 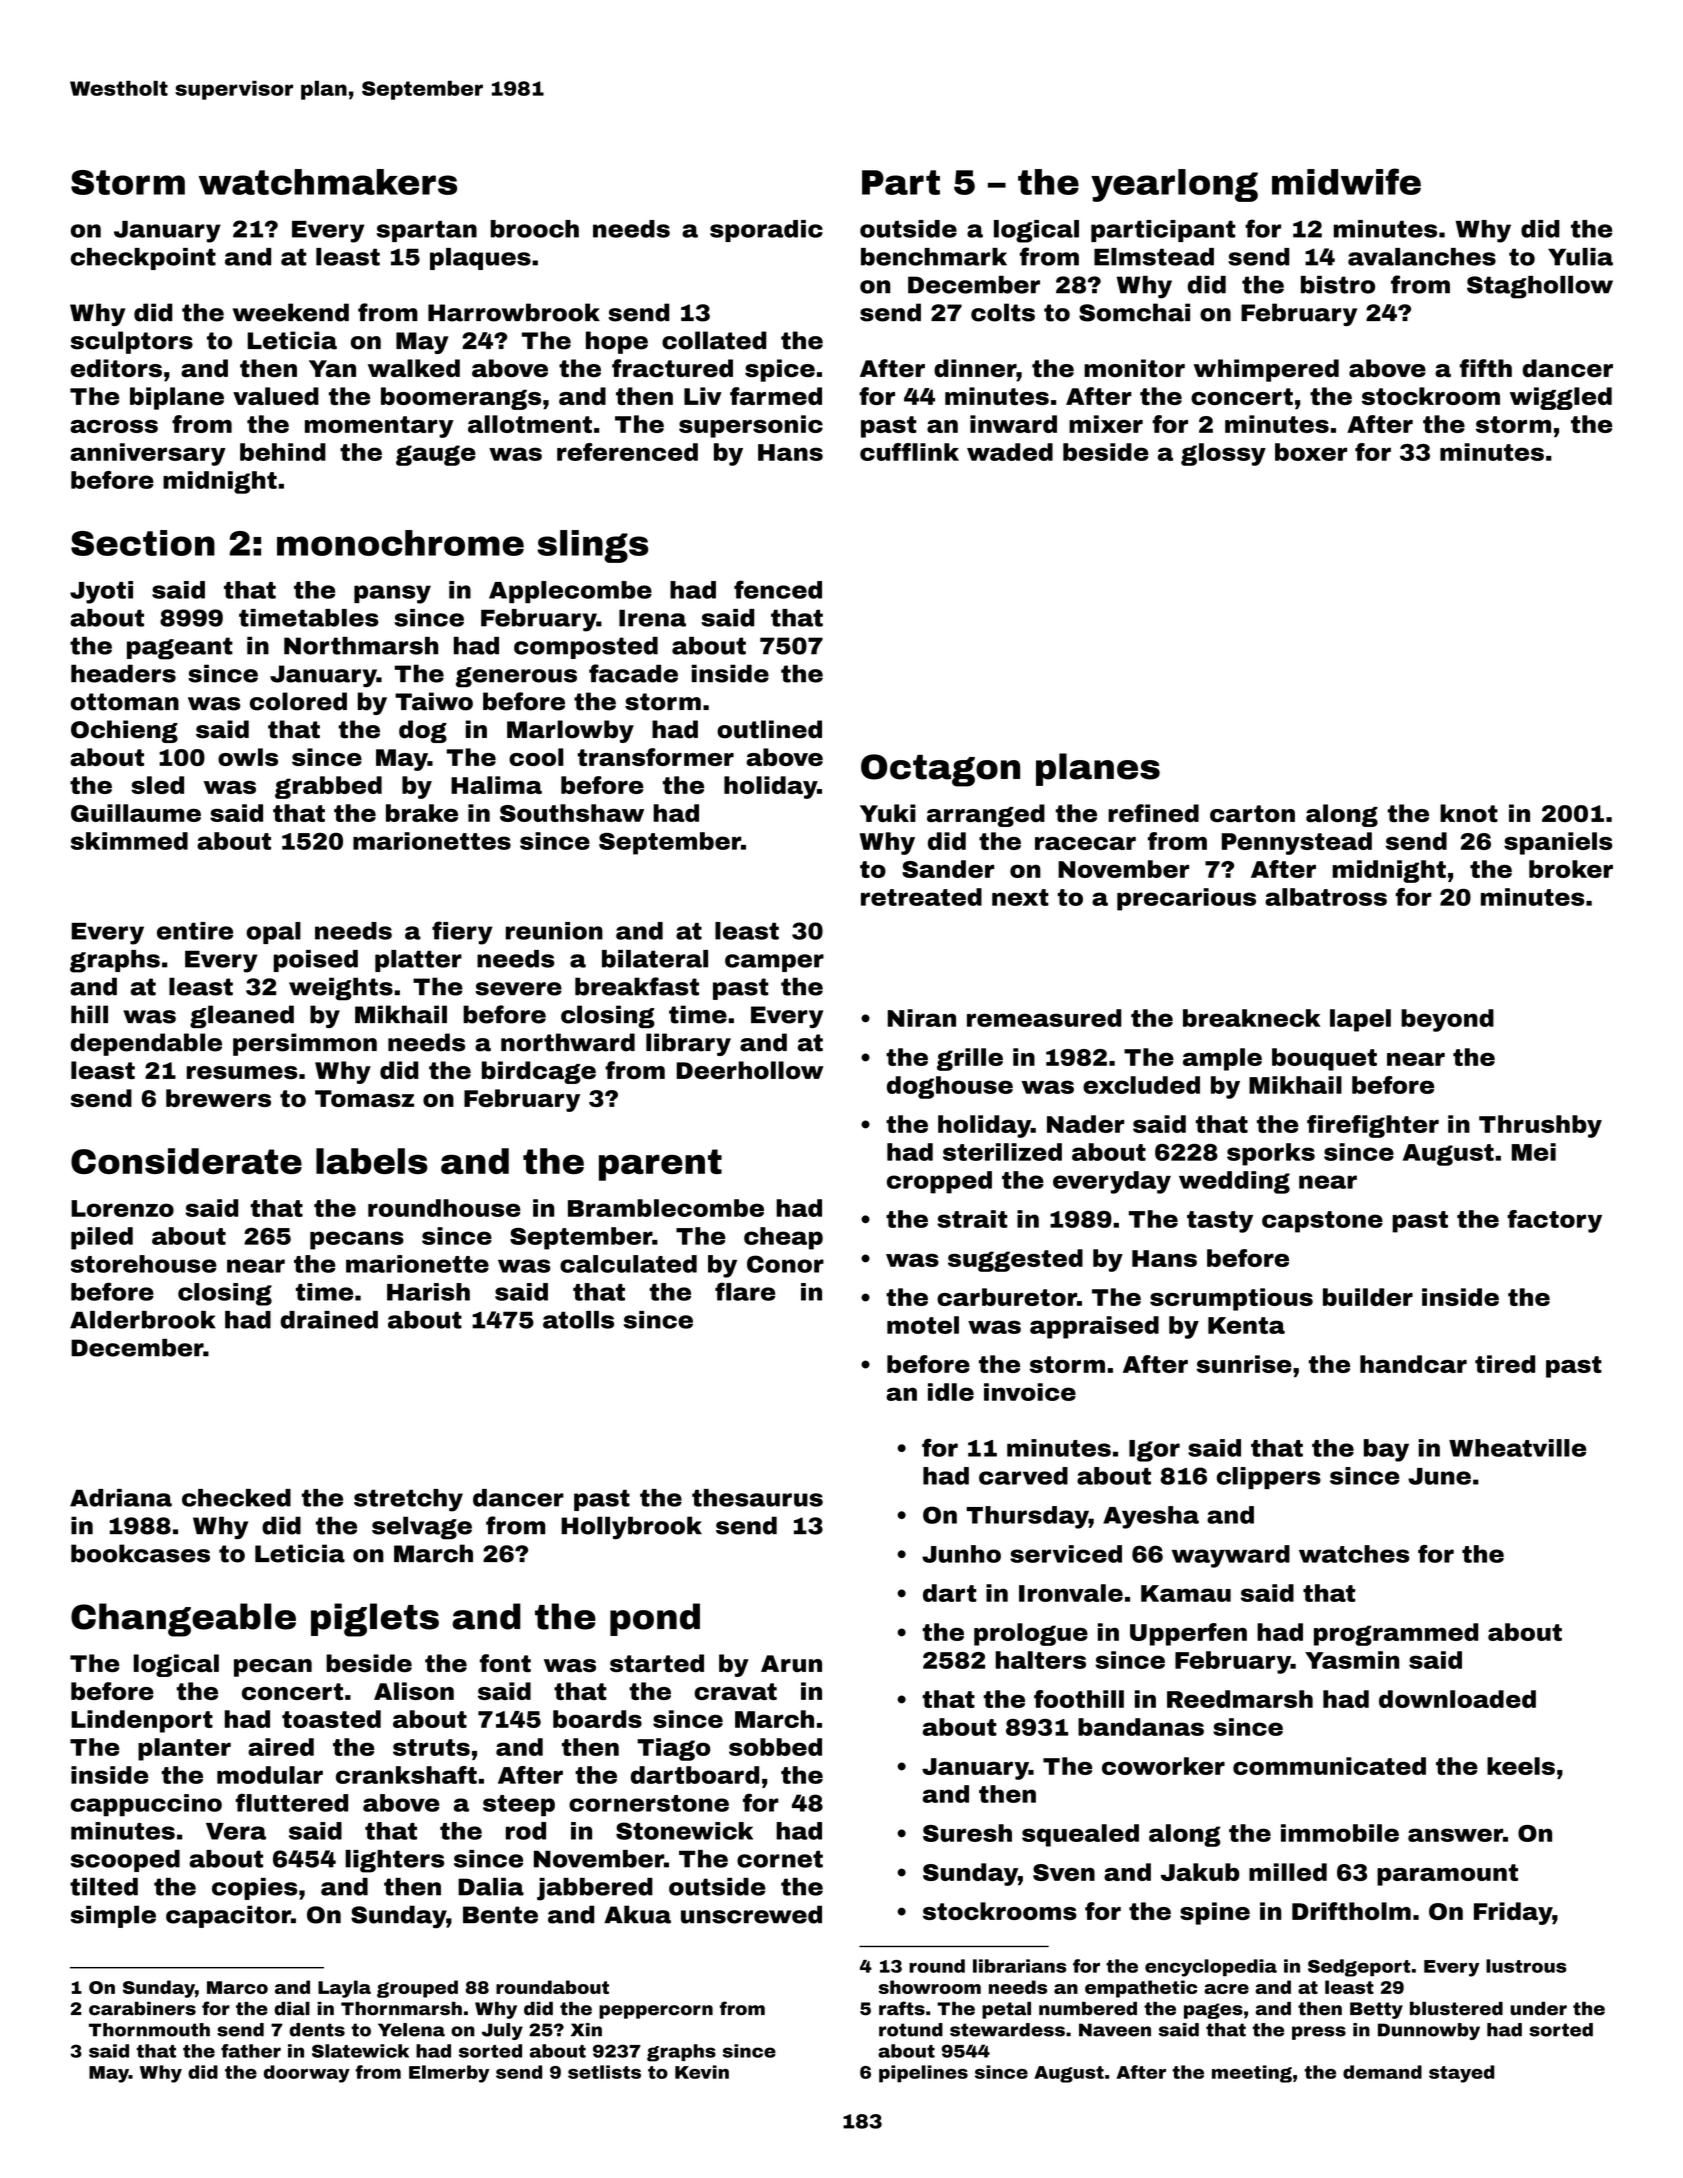 What do you see at coordinates (774, 963) in the screenshot?
I see `camper` at bounding box center [774, 963].
